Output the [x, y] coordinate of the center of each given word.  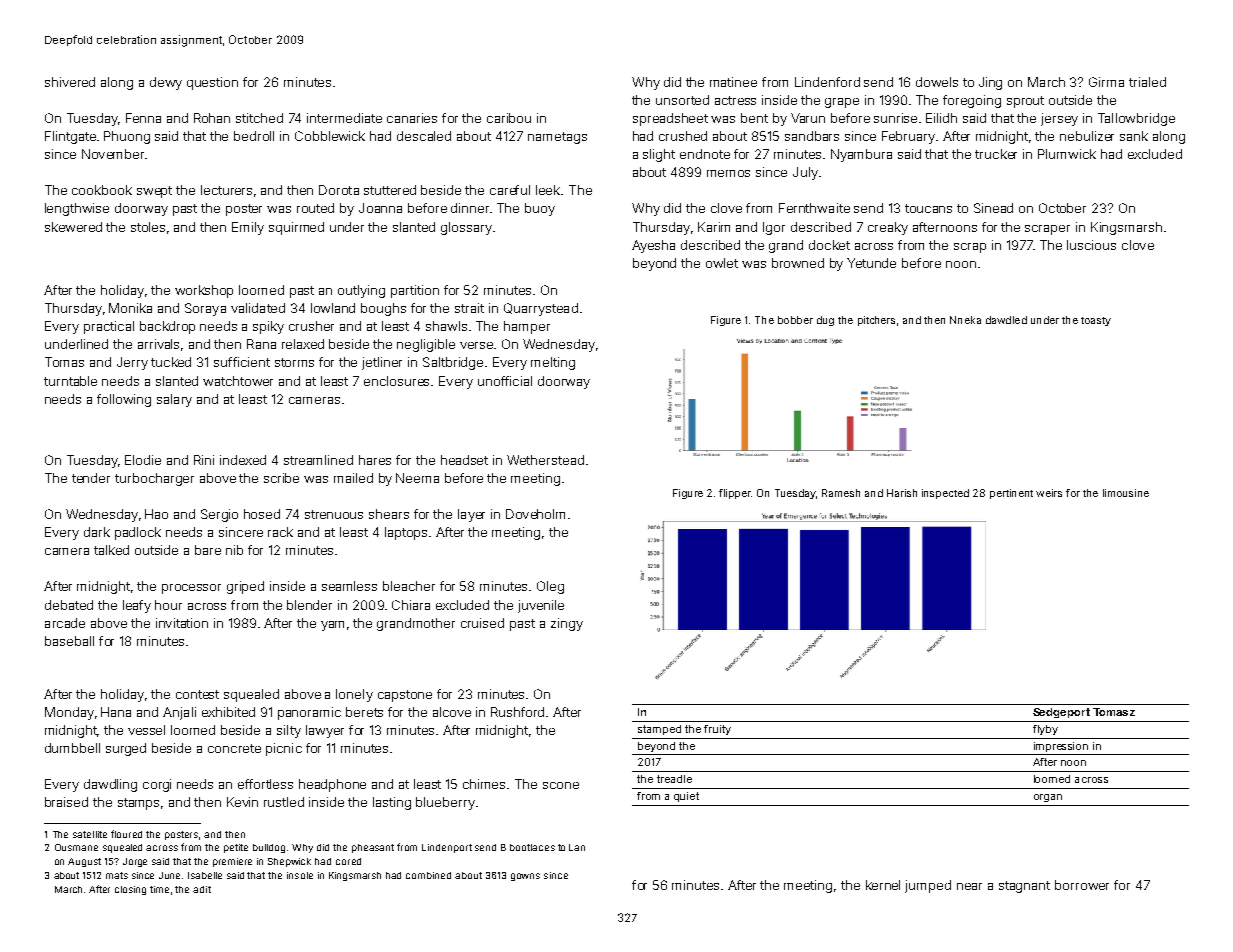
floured [126, 834]
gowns [525, 877]
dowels [937, 82]
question [212, 83]
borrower [1082, 885]
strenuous [334, 514]
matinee [733, 82]
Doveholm [535, 514]
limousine [1126, 493]
